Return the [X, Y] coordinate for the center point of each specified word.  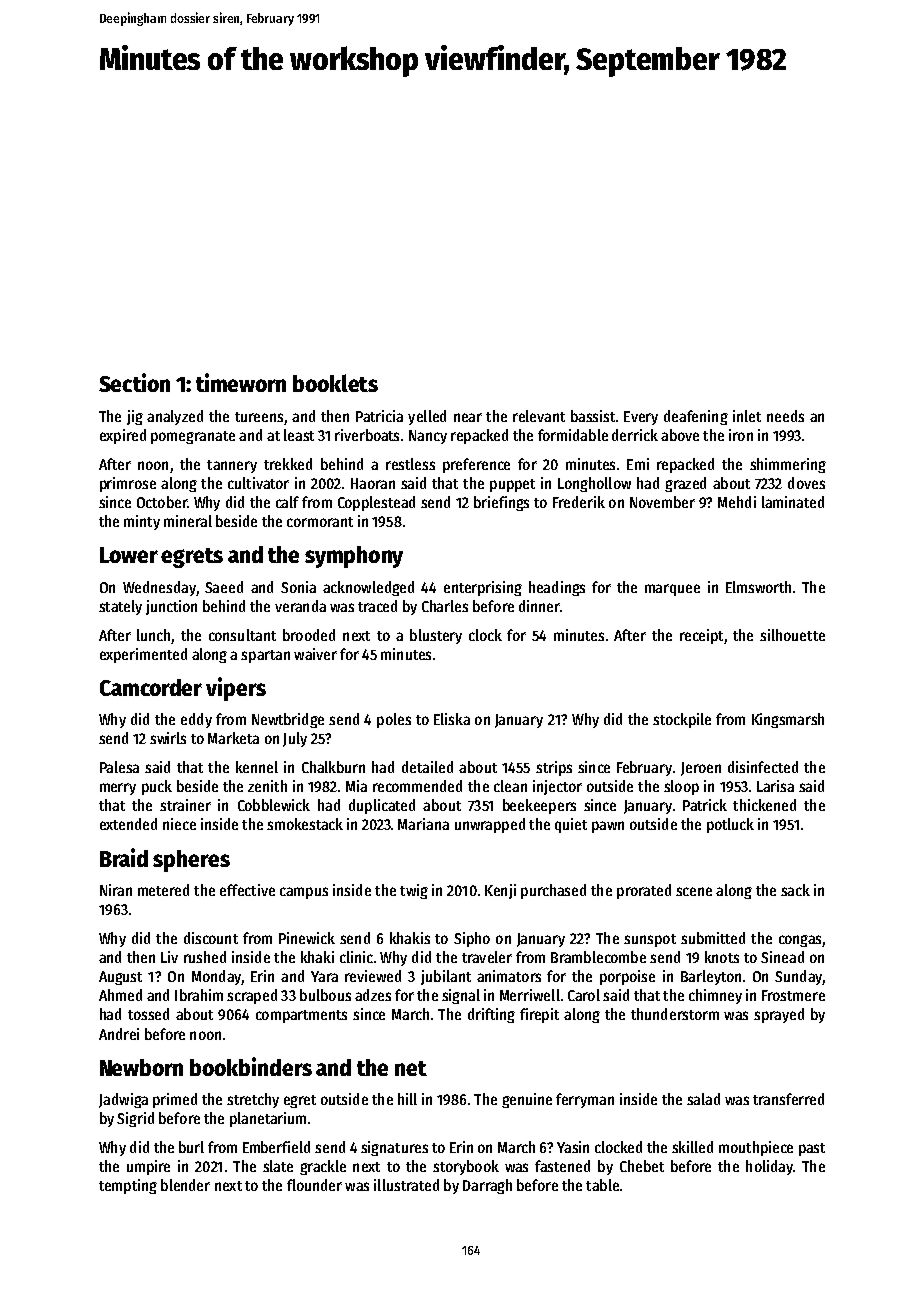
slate [278, 1166]
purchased [553, 891]
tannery [232, 466]
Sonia [298, 587]
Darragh [487, 1186]
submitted [713, 938]
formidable [573, 435]
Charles [445, 606]
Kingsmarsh [788, 720]
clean [510, 786]
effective [247, 890]
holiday [769, 1167]
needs [785, 416]
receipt [701, 636]
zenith [267, 786]
